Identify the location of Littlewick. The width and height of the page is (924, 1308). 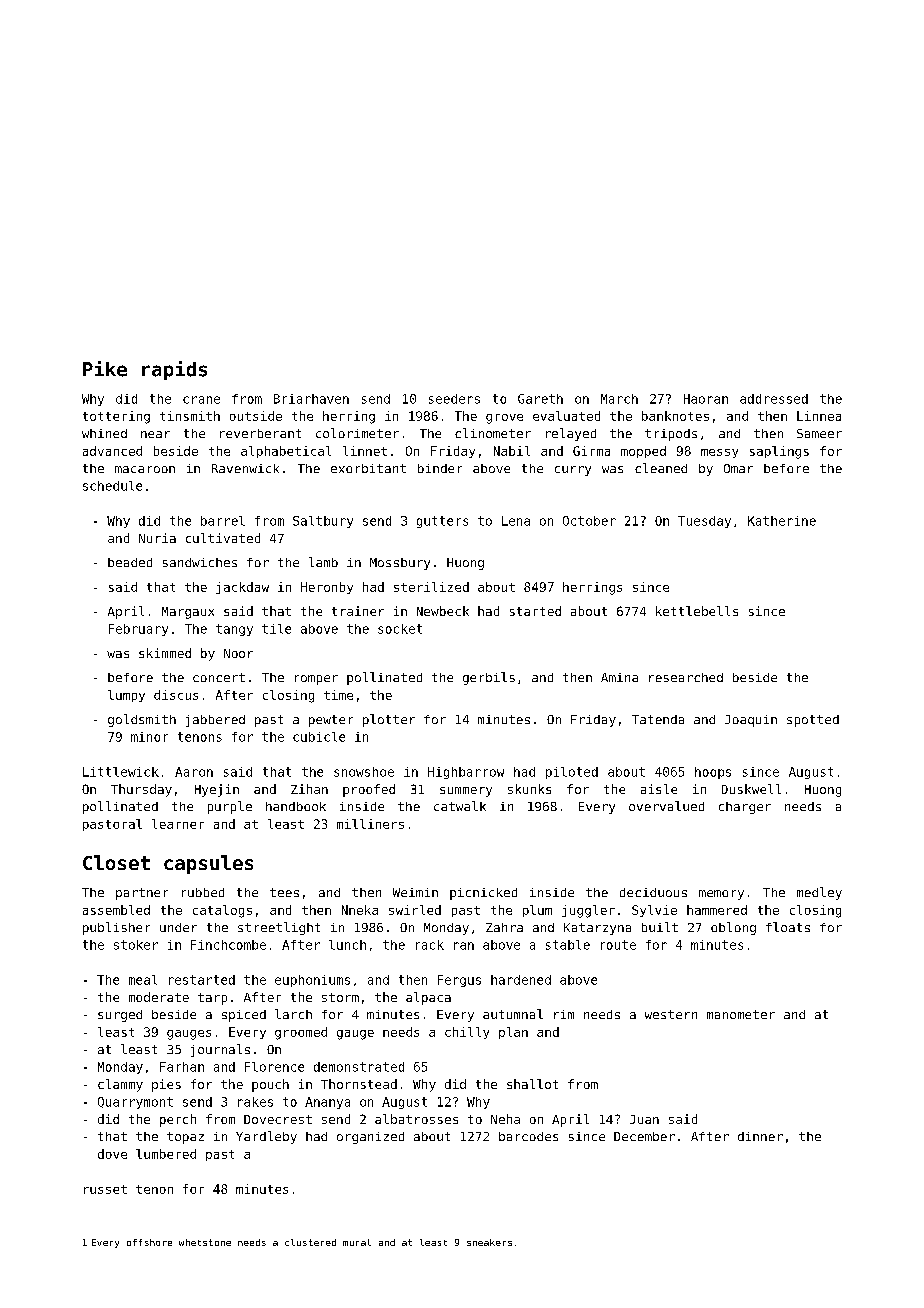
(121, 772).
